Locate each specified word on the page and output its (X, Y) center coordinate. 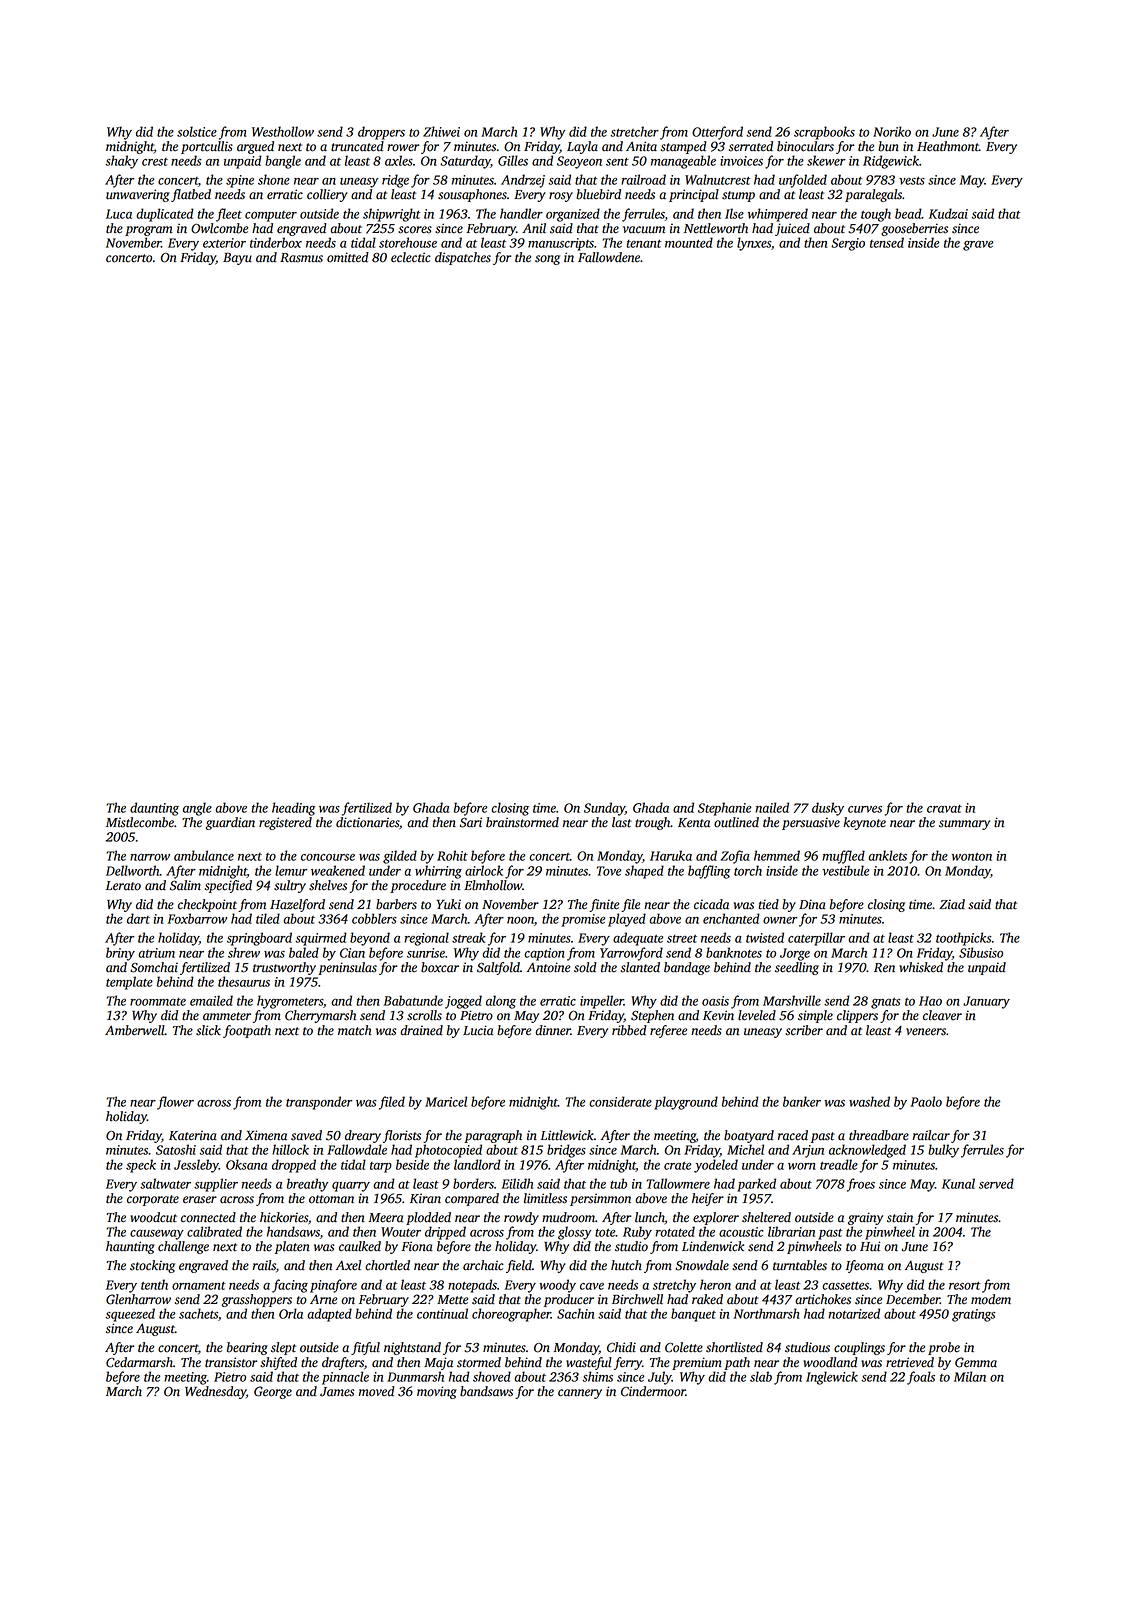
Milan (970, 1376)
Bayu (237, 259)
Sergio (848, 244)
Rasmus (301, 258)
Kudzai (948, 213)
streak (469, 937)
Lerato (123, 886)
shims (597, 1376)
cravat (944, 809)
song (547, 260)
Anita (641, 146)
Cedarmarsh (139, 1362)
